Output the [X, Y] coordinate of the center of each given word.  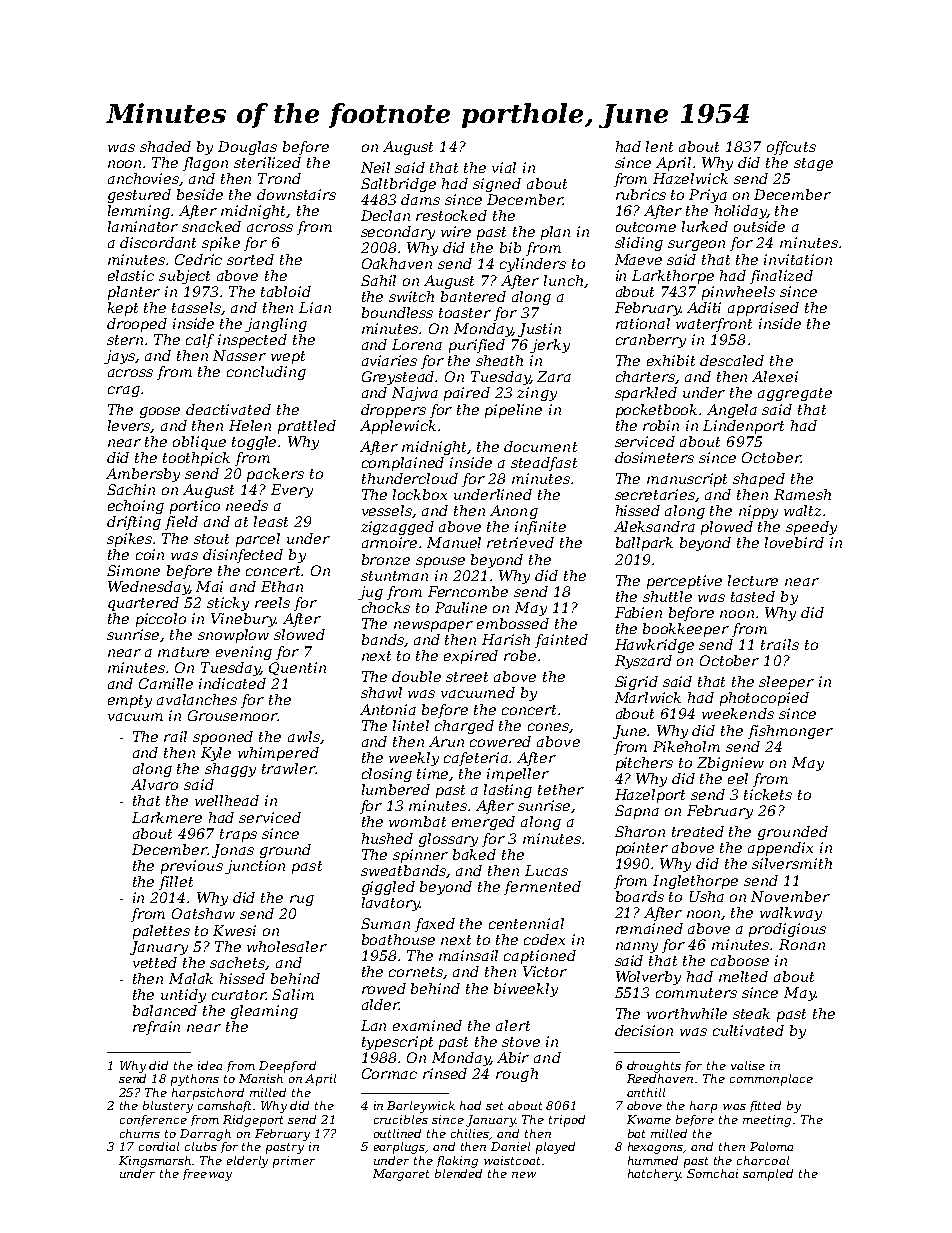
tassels [197, 308]
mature [183, 652]
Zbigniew [730, 764]
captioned [540, 957]
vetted [155, 962]
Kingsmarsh [155, 1162]
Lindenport [743, 427]
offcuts [791, 148]
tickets [768, 794]
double [416, 676]
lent [659, 146]
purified [477, 346]
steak [751, 1013]
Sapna [637, 812]
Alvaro [154, 784]
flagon [205, 164]
